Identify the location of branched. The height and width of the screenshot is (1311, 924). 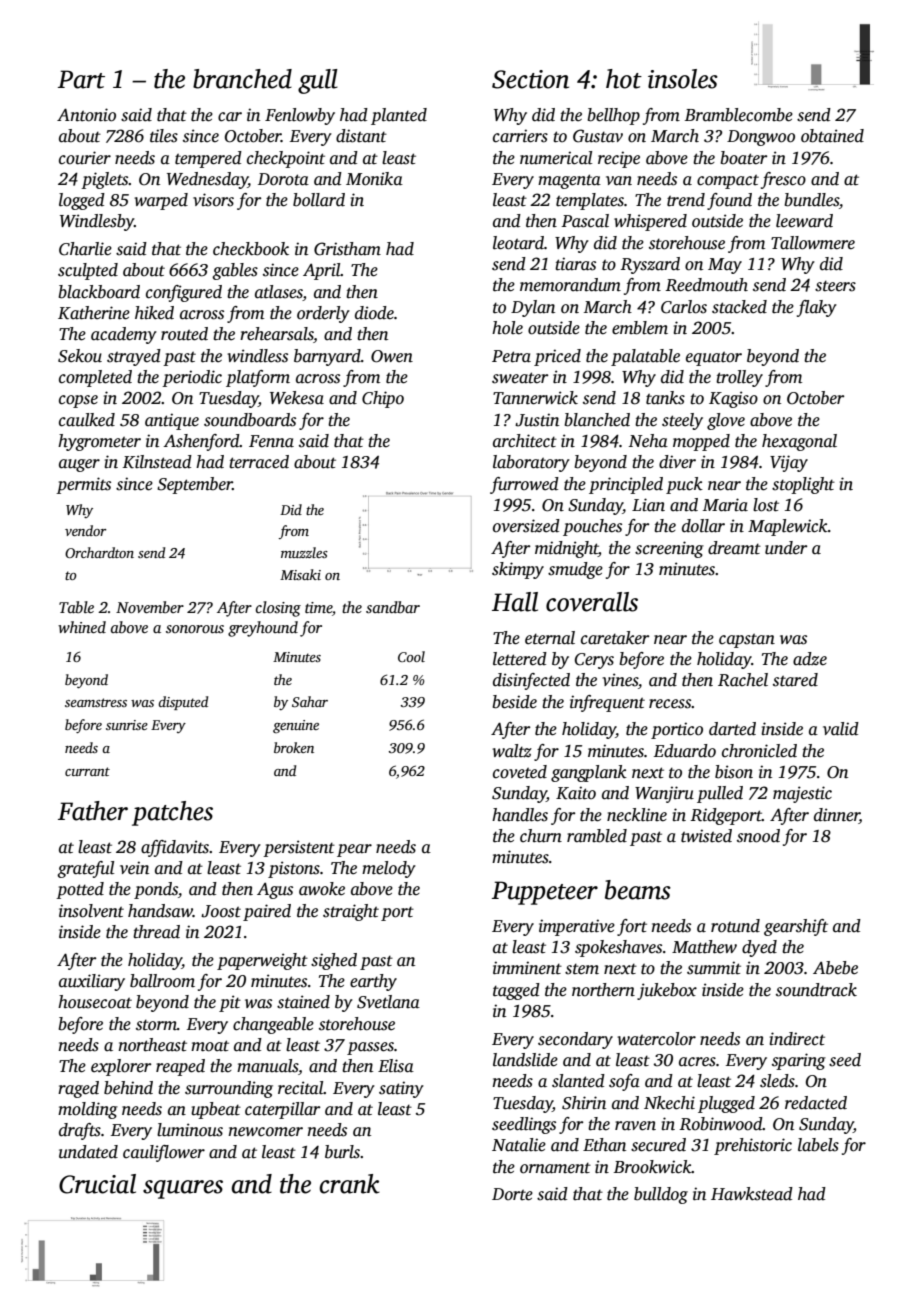
(242, 79).
